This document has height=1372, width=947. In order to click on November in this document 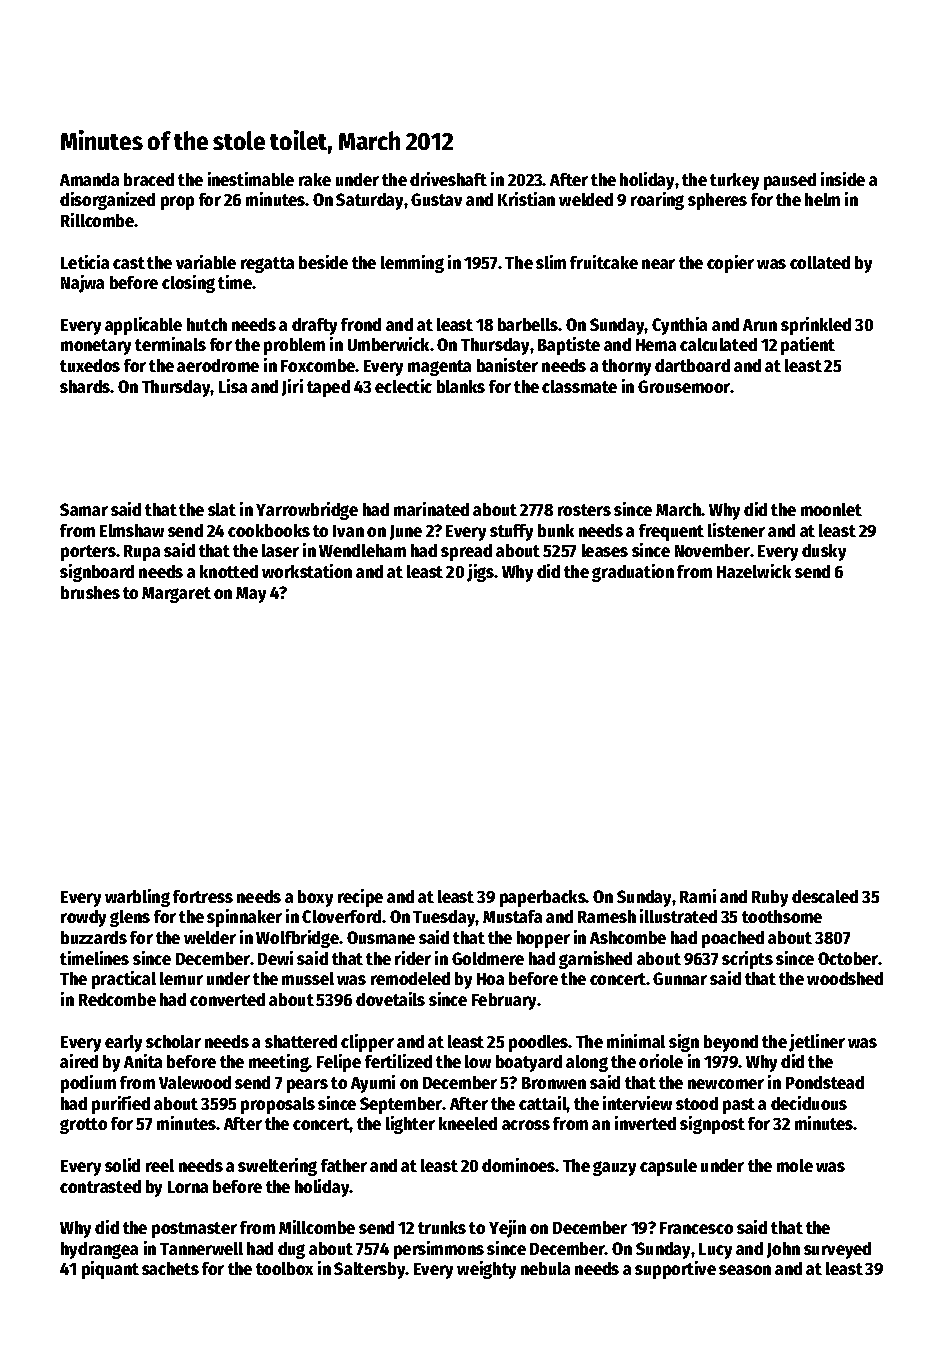, I will do `click(712, 550)`.
